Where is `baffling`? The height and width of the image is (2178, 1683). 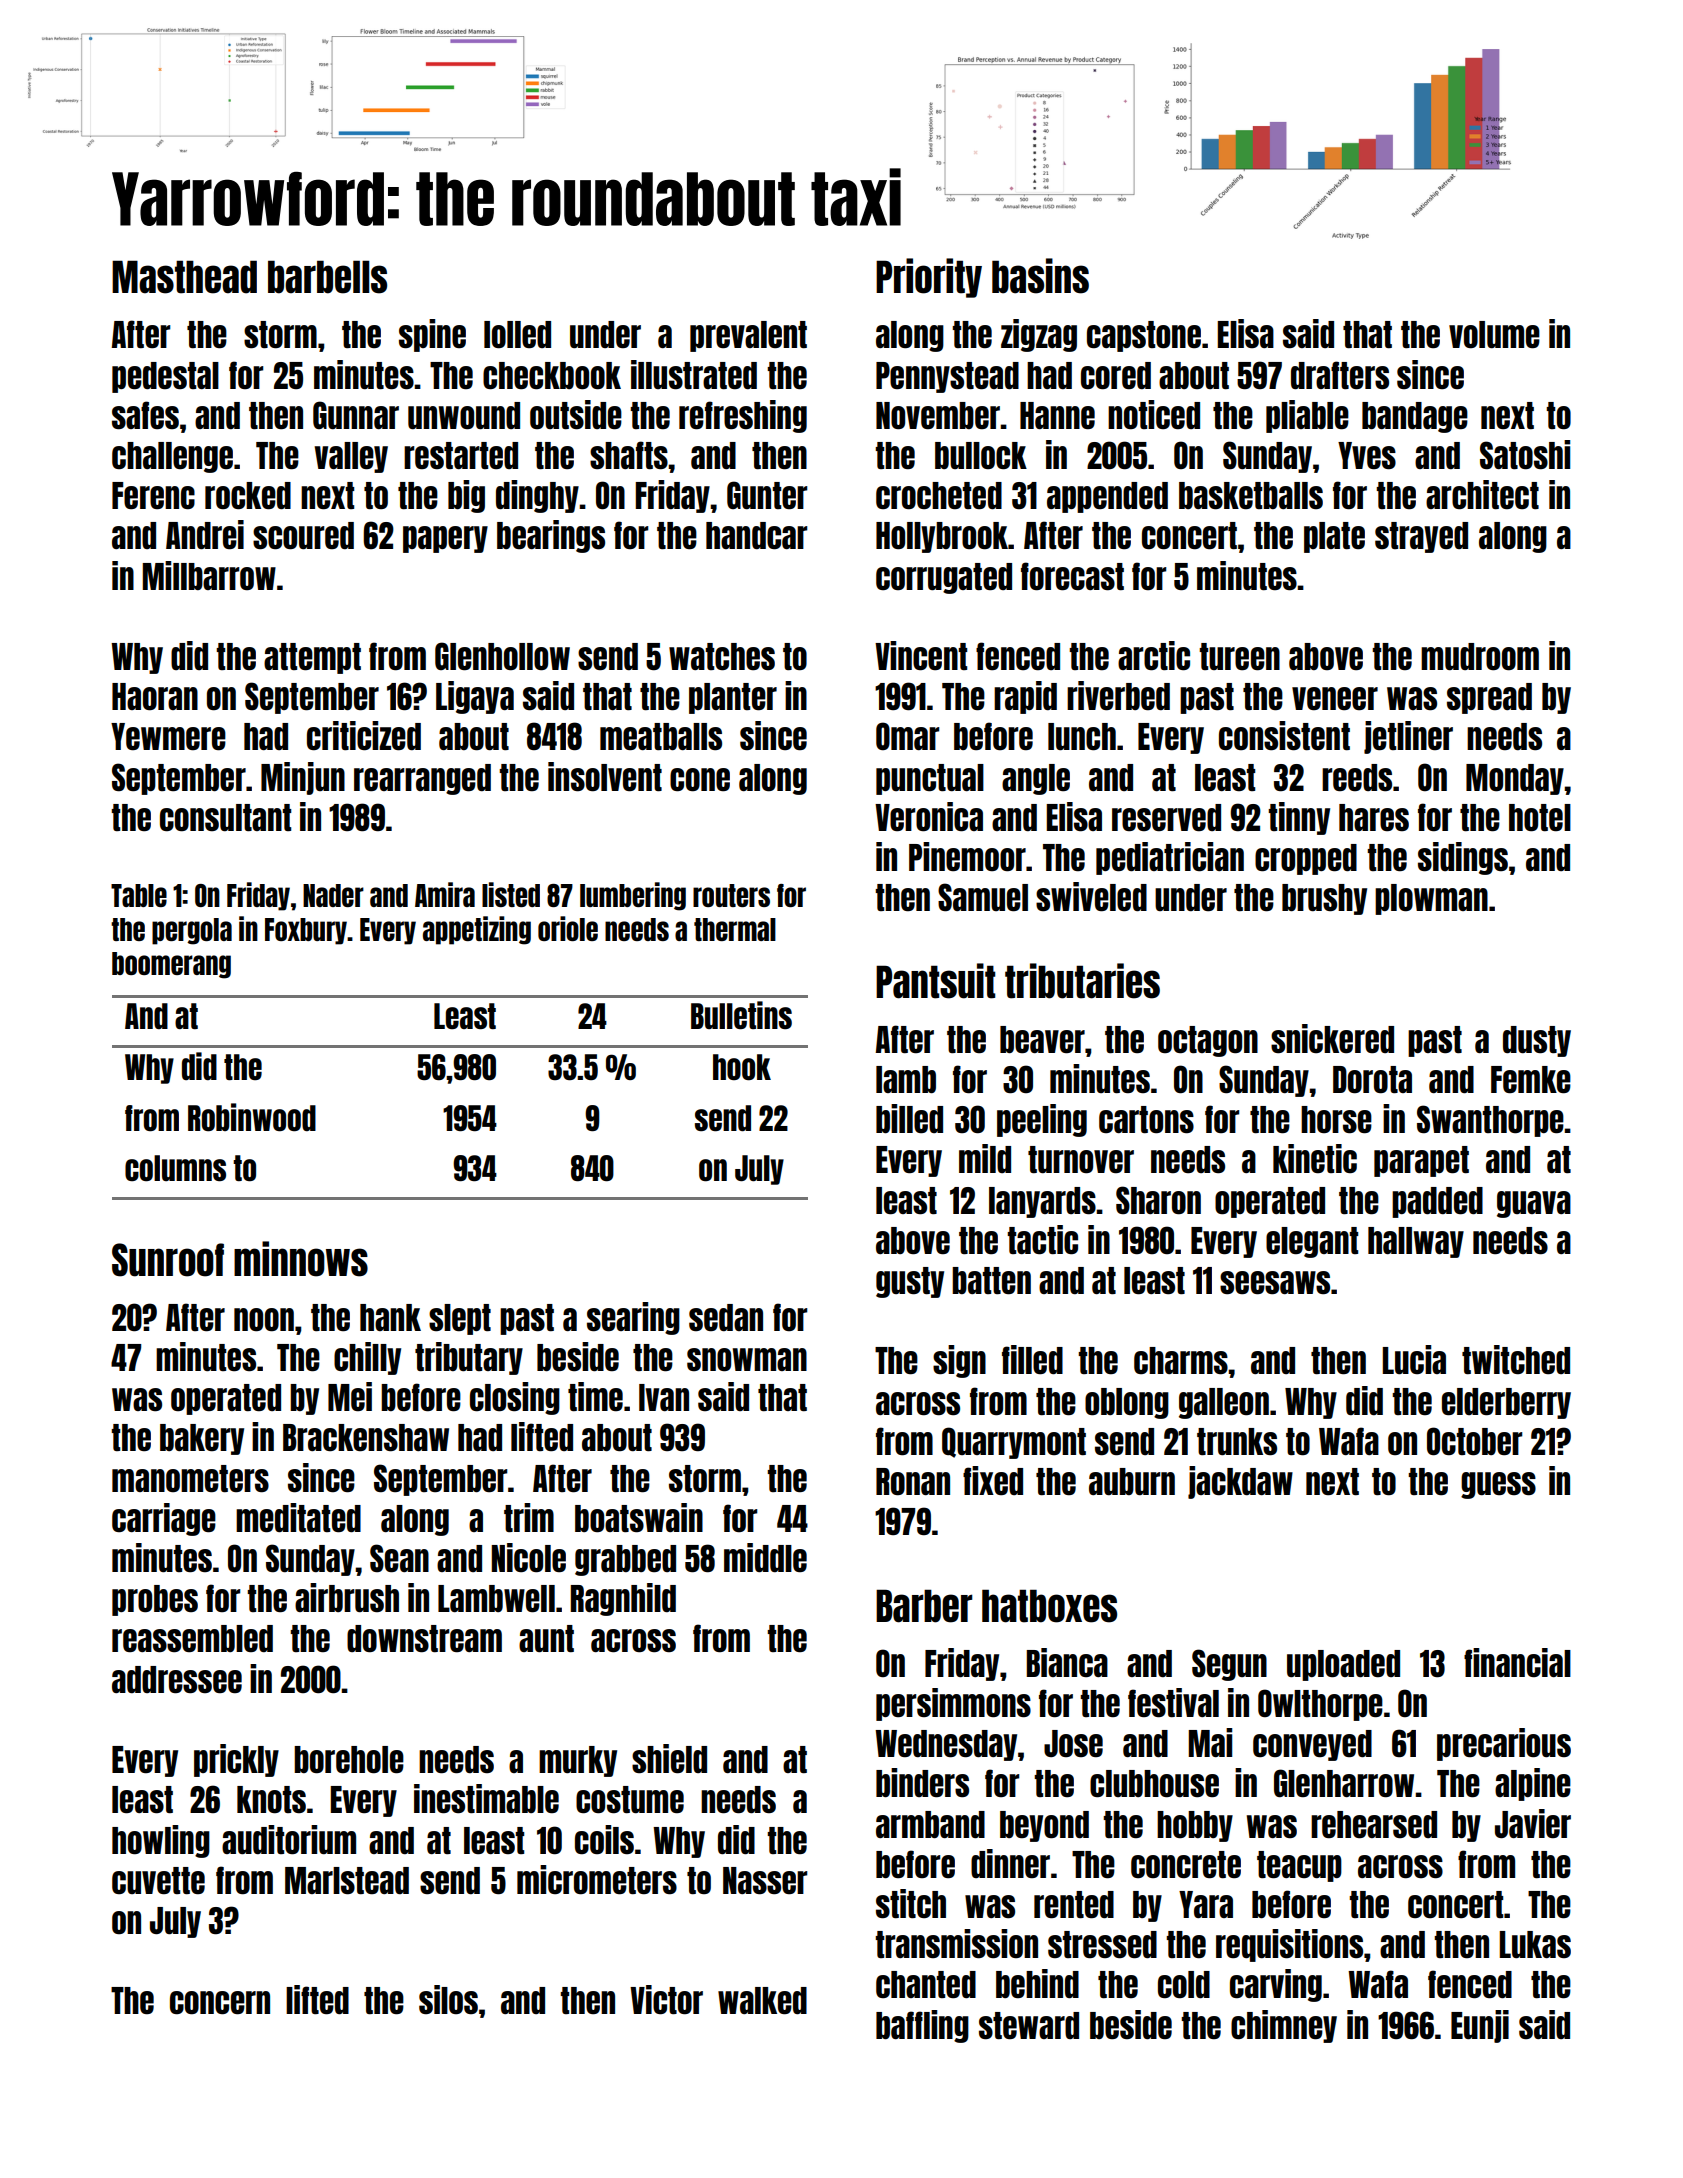
baffling is located at coordinates (922, 2026).
